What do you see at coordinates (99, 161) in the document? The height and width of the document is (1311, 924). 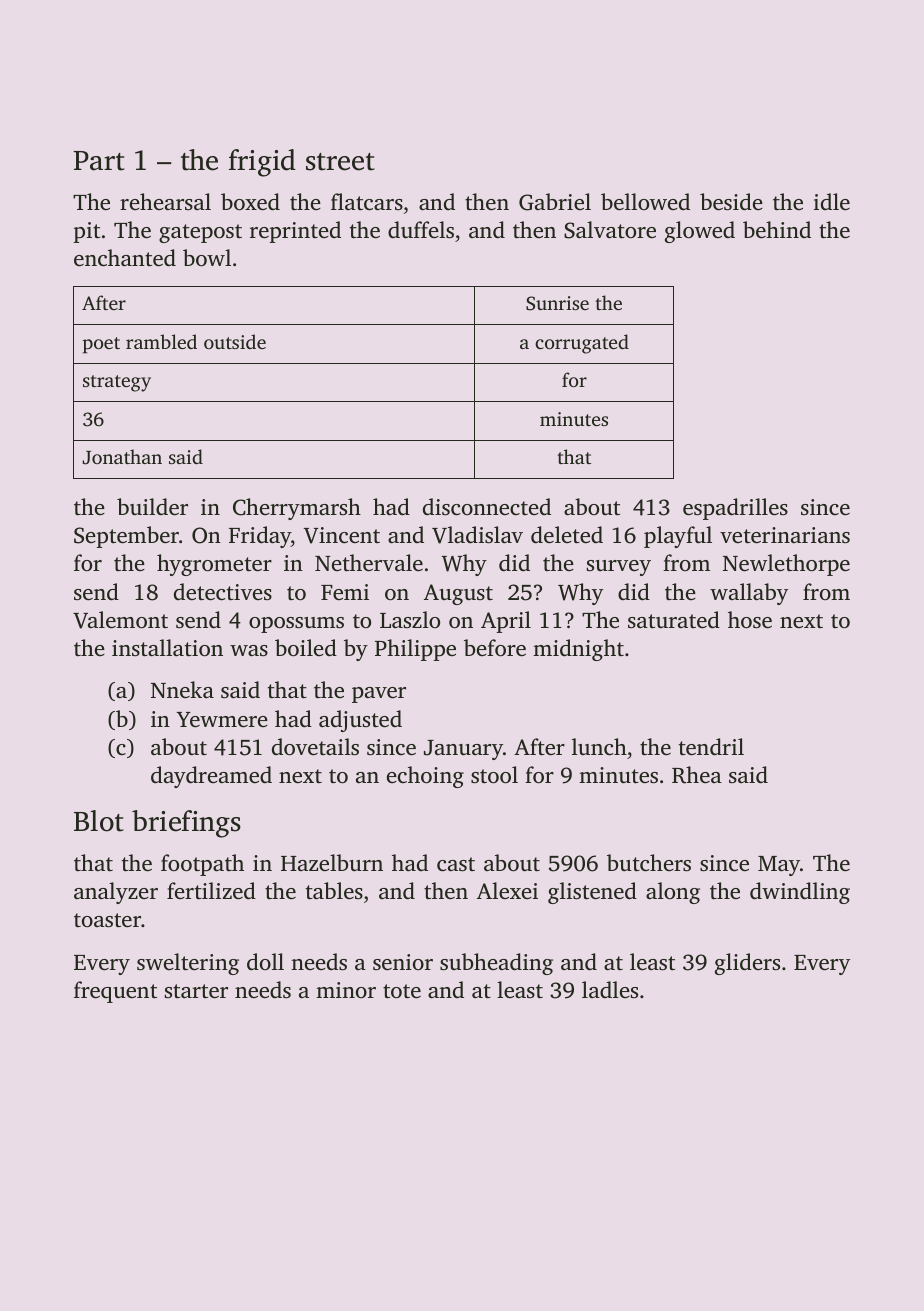 I see `Part` at bounding box center [99, 161].
